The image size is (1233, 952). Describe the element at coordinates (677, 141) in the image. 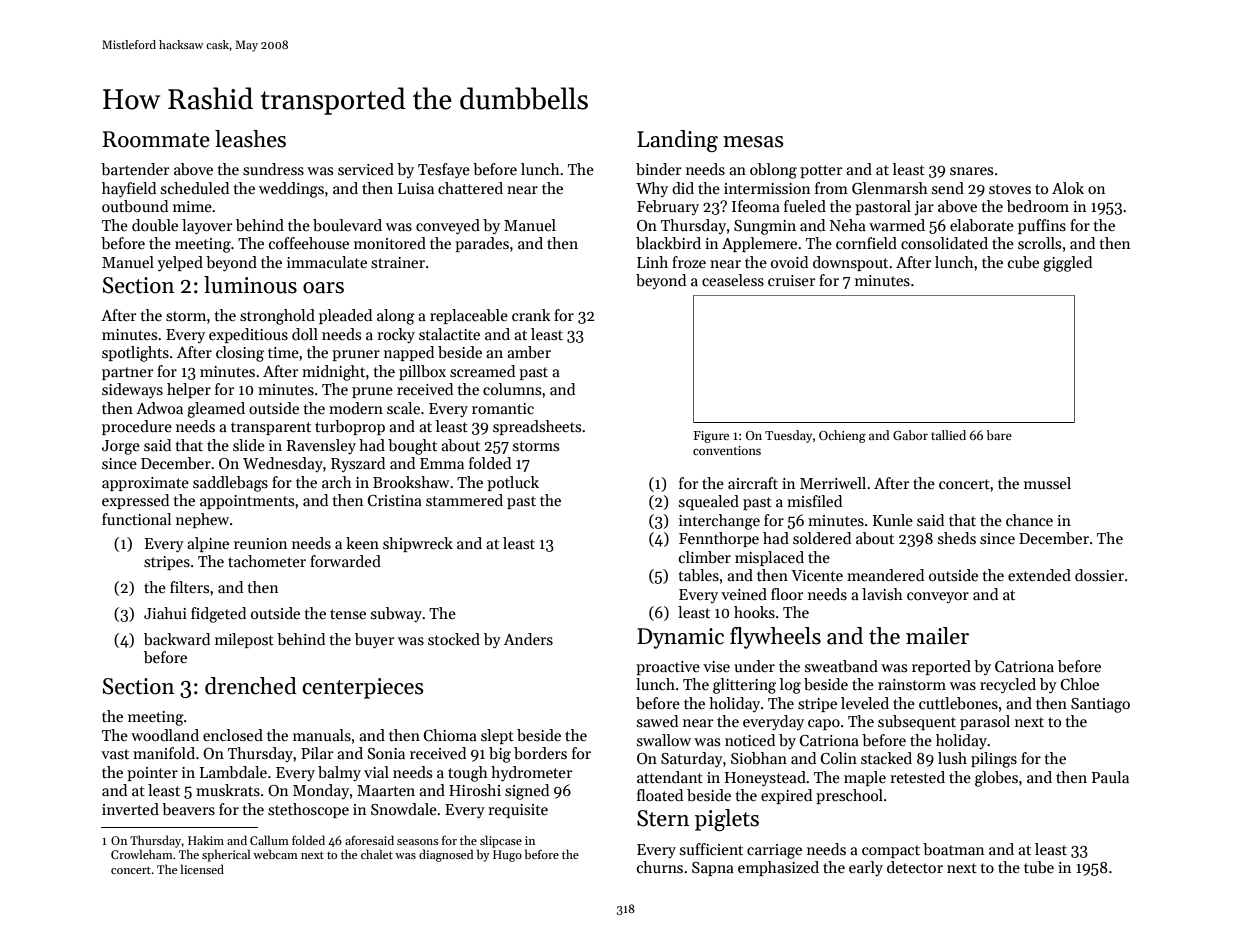

I see `Landing` at that location.
